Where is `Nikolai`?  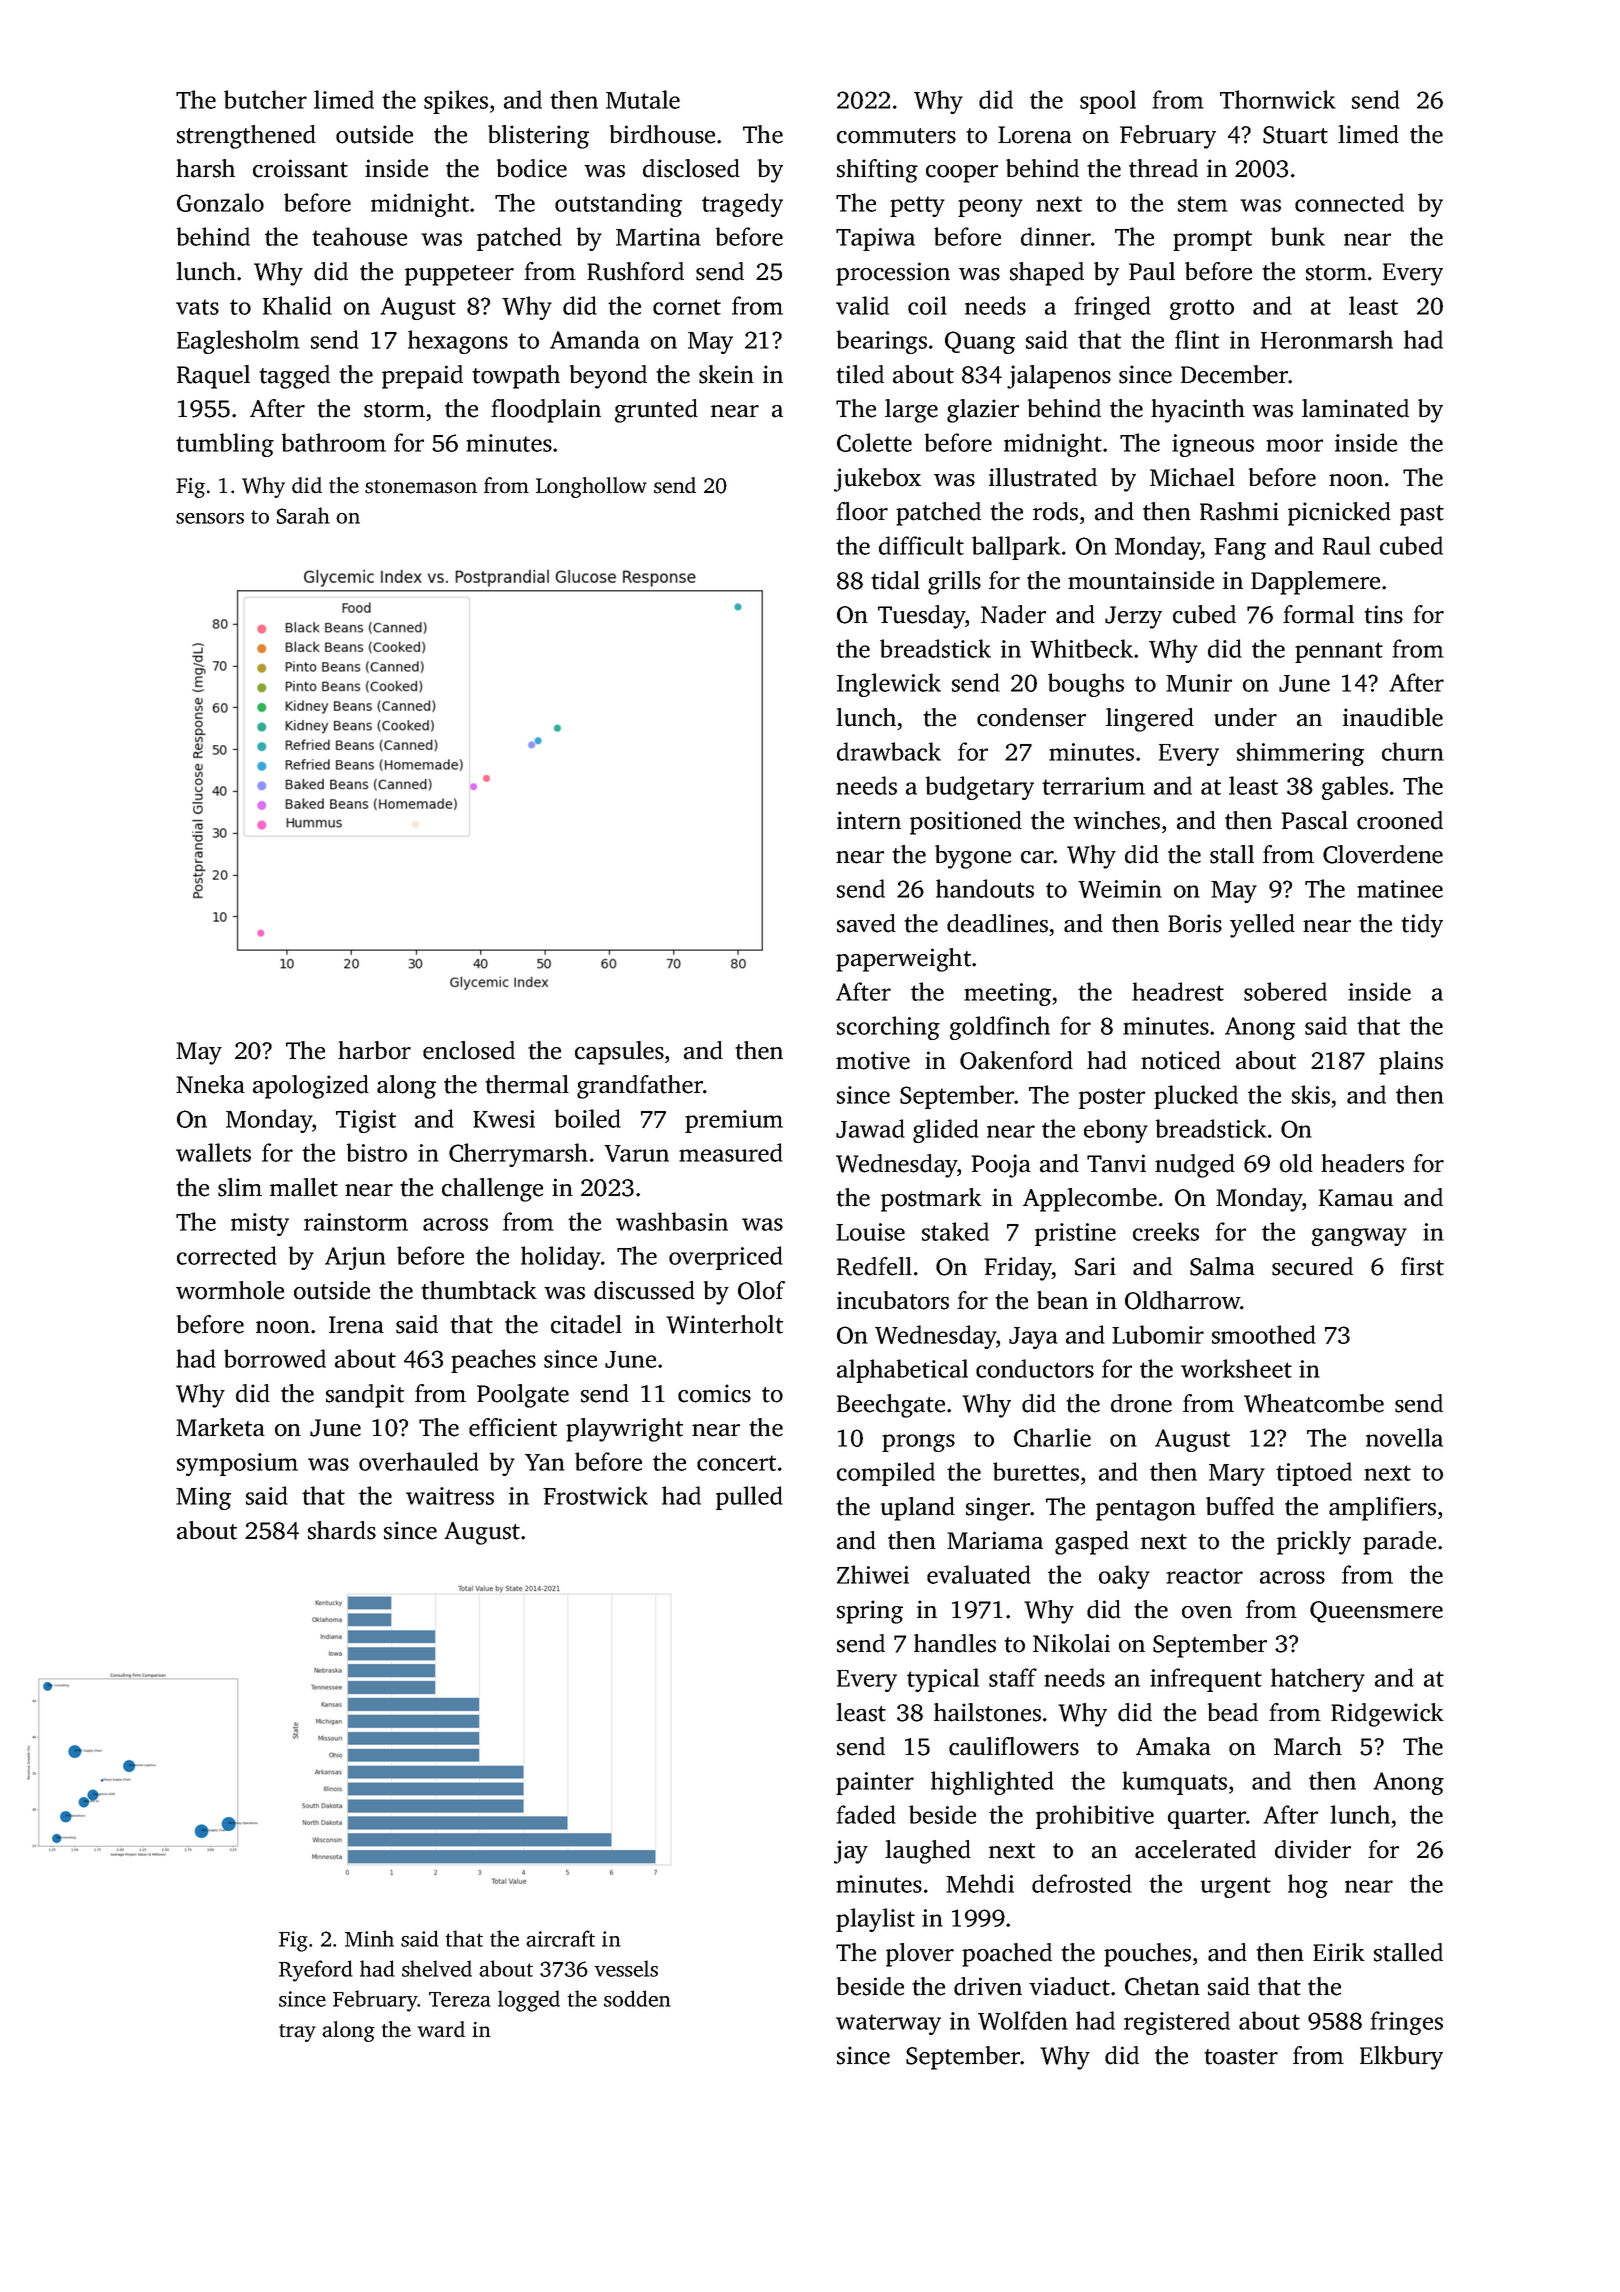 Nikolai is located at coordinates (1071, 1643).
